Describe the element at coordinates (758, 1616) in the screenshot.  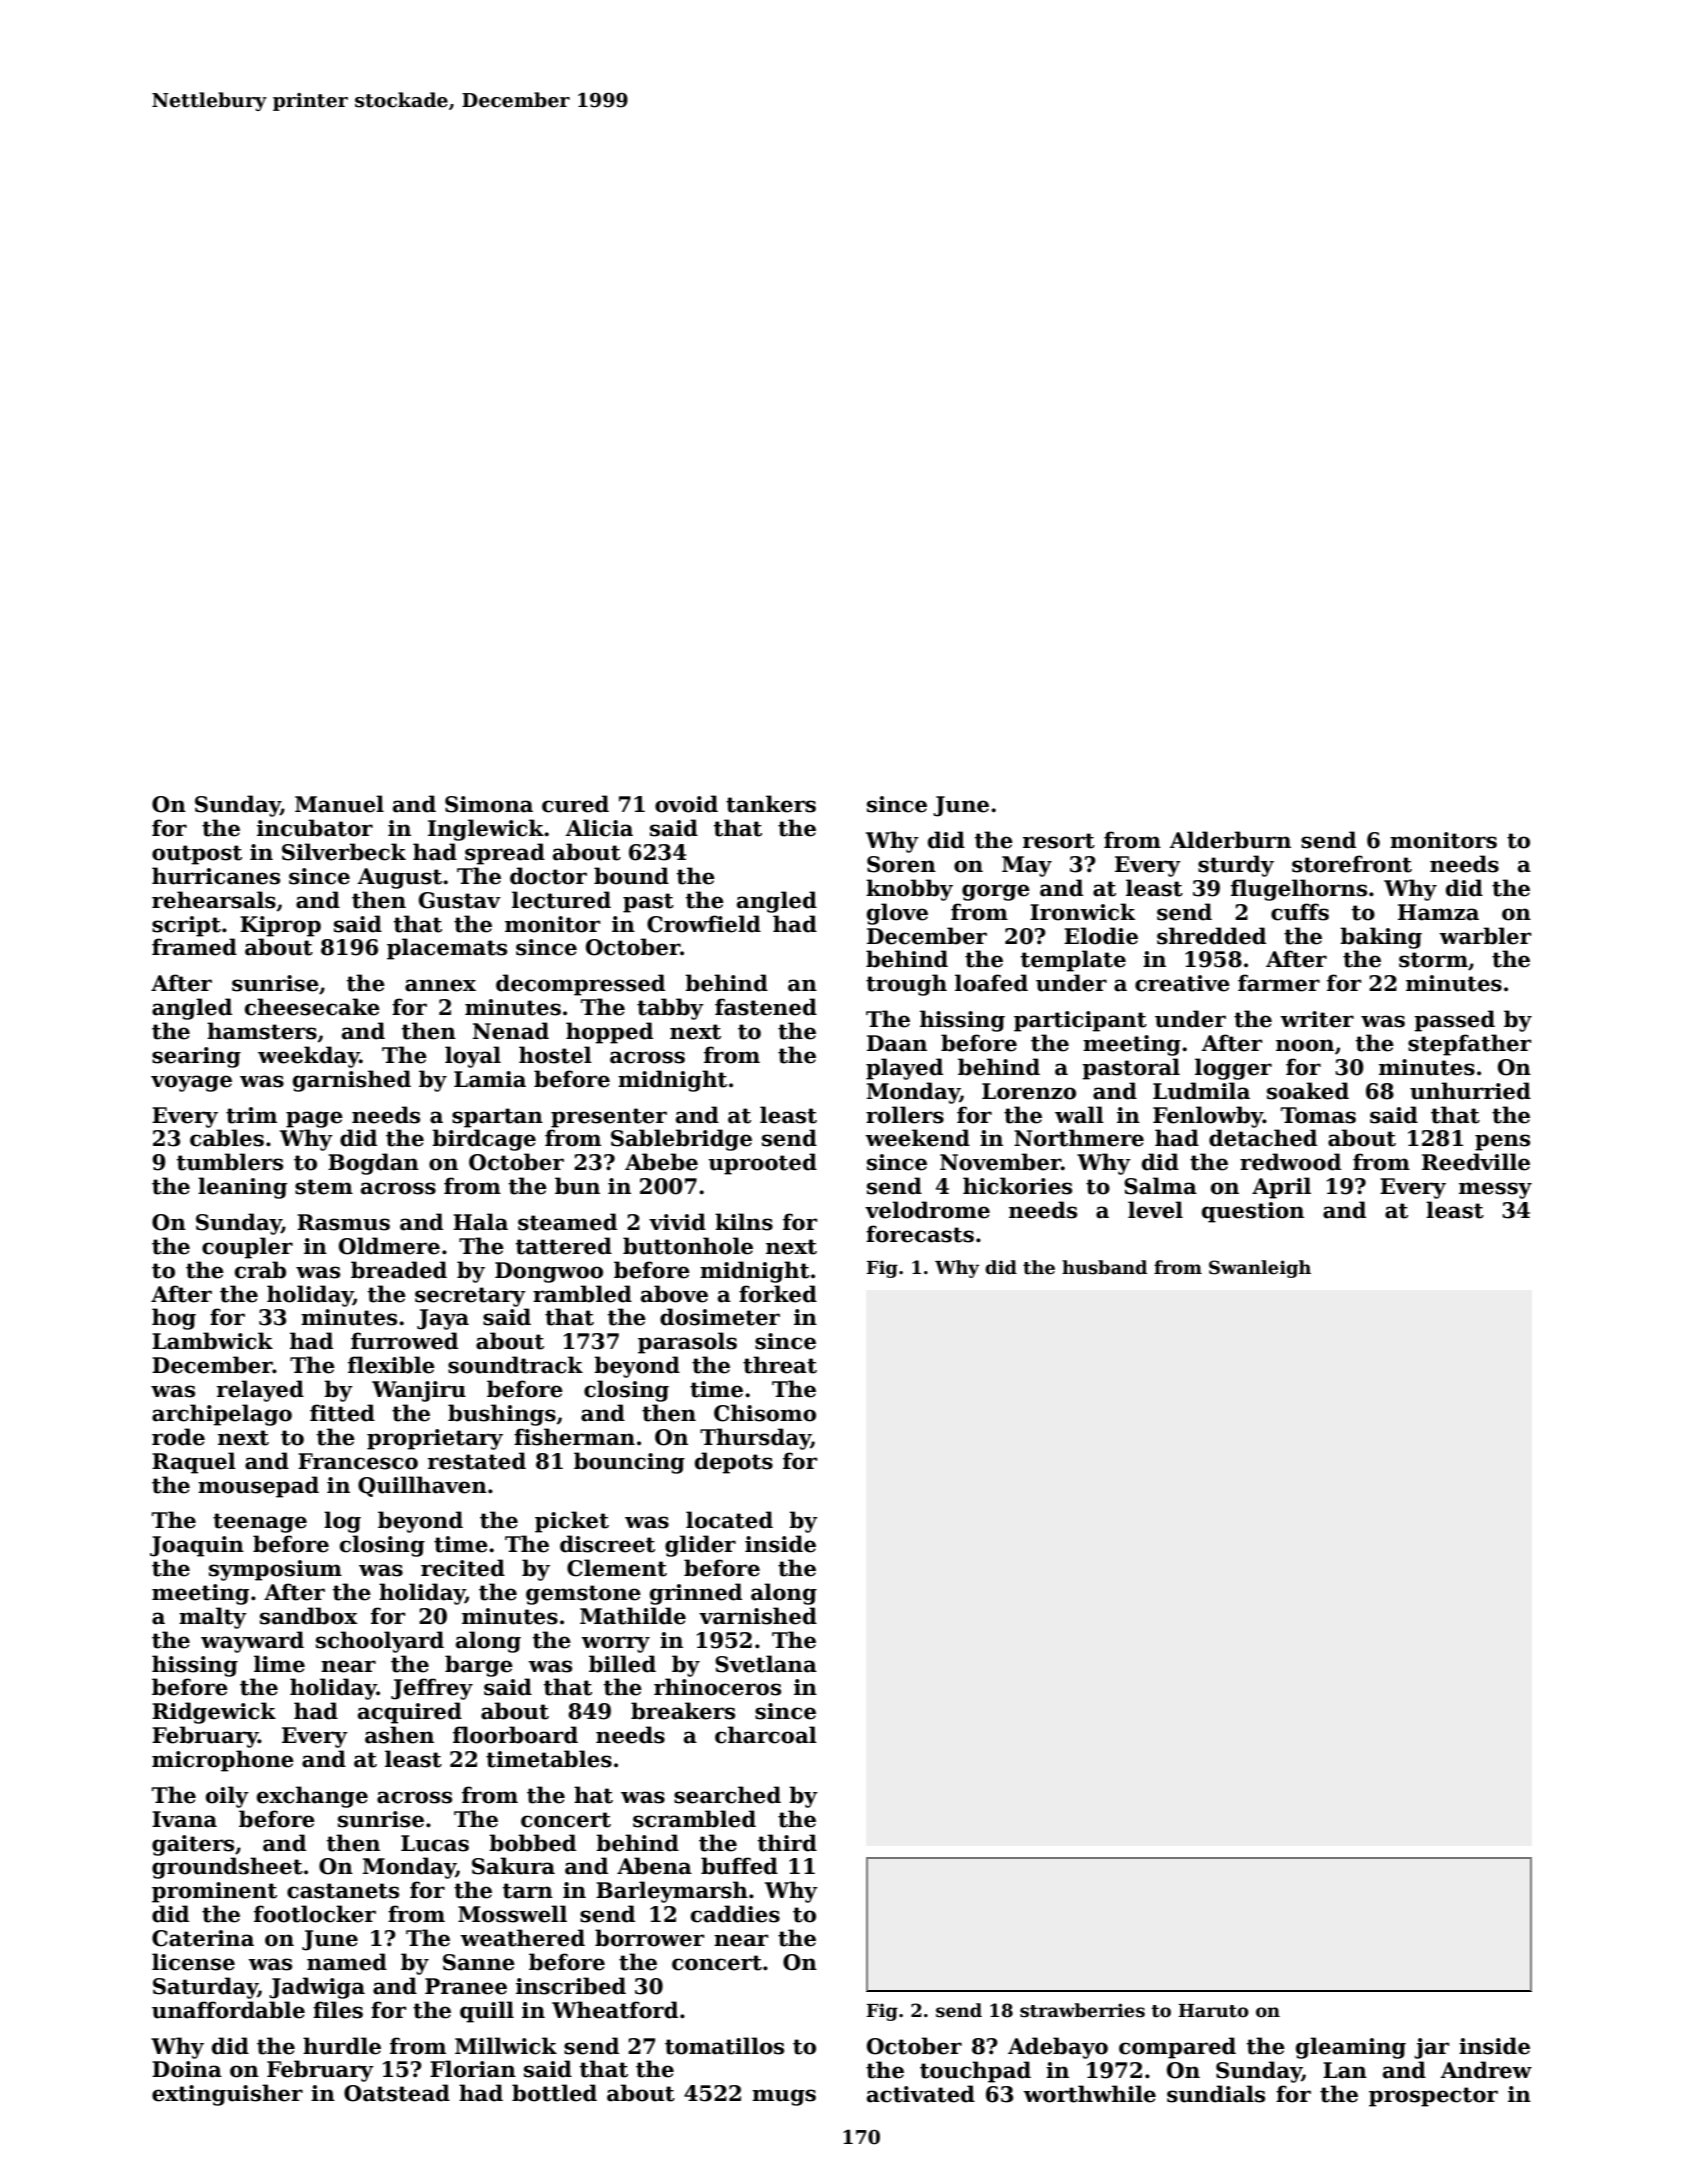
I see `varnished` at that location.
